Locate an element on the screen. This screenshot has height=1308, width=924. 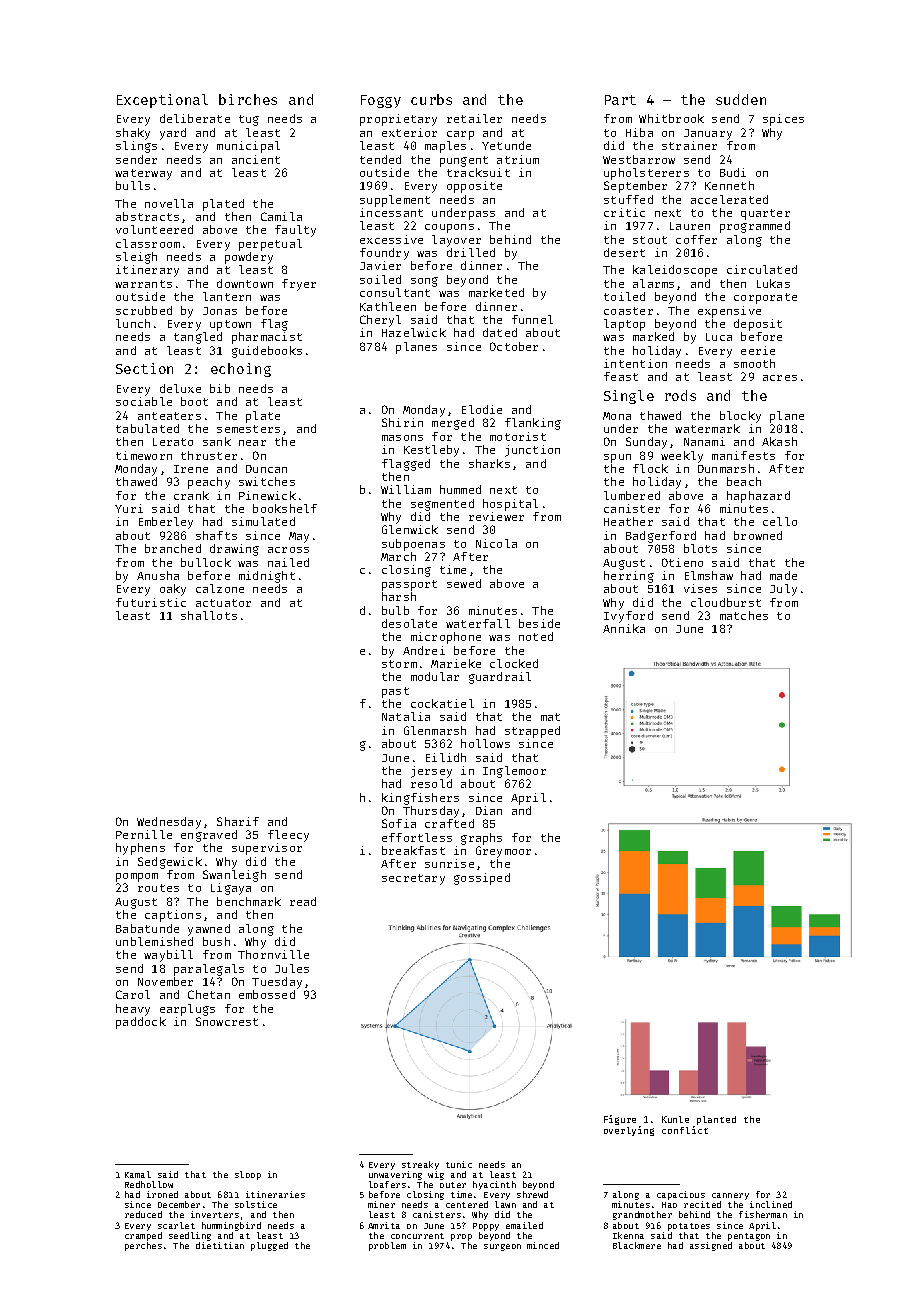
Jules is located at coordinates (292, 968).
